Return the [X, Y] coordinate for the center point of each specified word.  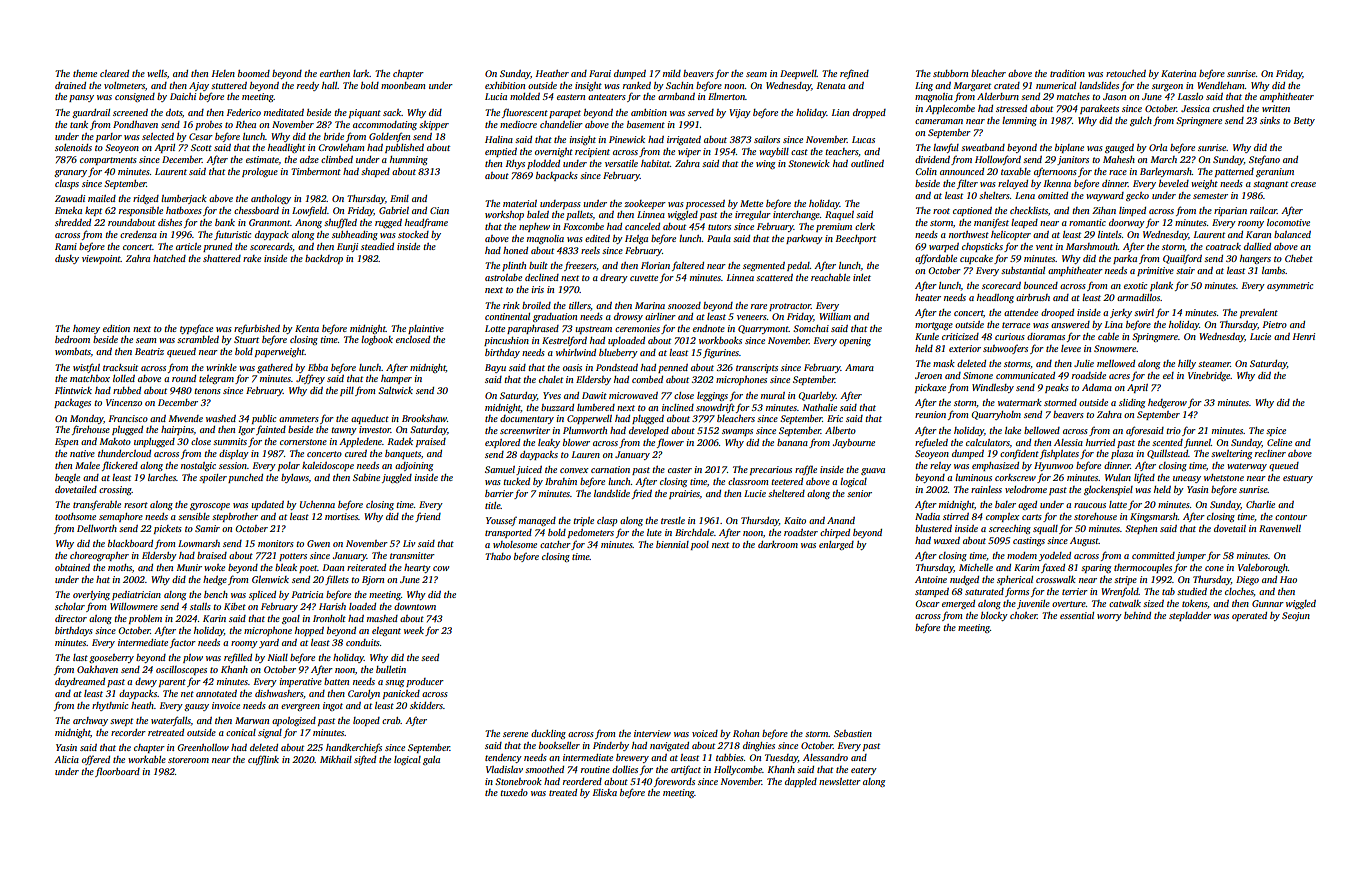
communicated [1025, 375]
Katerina [1178, 73]
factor [183, 643]
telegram [216, 379]
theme [85, 73]
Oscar [927, 603]
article [188, 246]
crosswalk [1056, 579]
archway [90, 721]
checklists [1029, 210]
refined [854, 74]
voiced [705, 733]
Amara [859, 367]
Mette [751, 203]
